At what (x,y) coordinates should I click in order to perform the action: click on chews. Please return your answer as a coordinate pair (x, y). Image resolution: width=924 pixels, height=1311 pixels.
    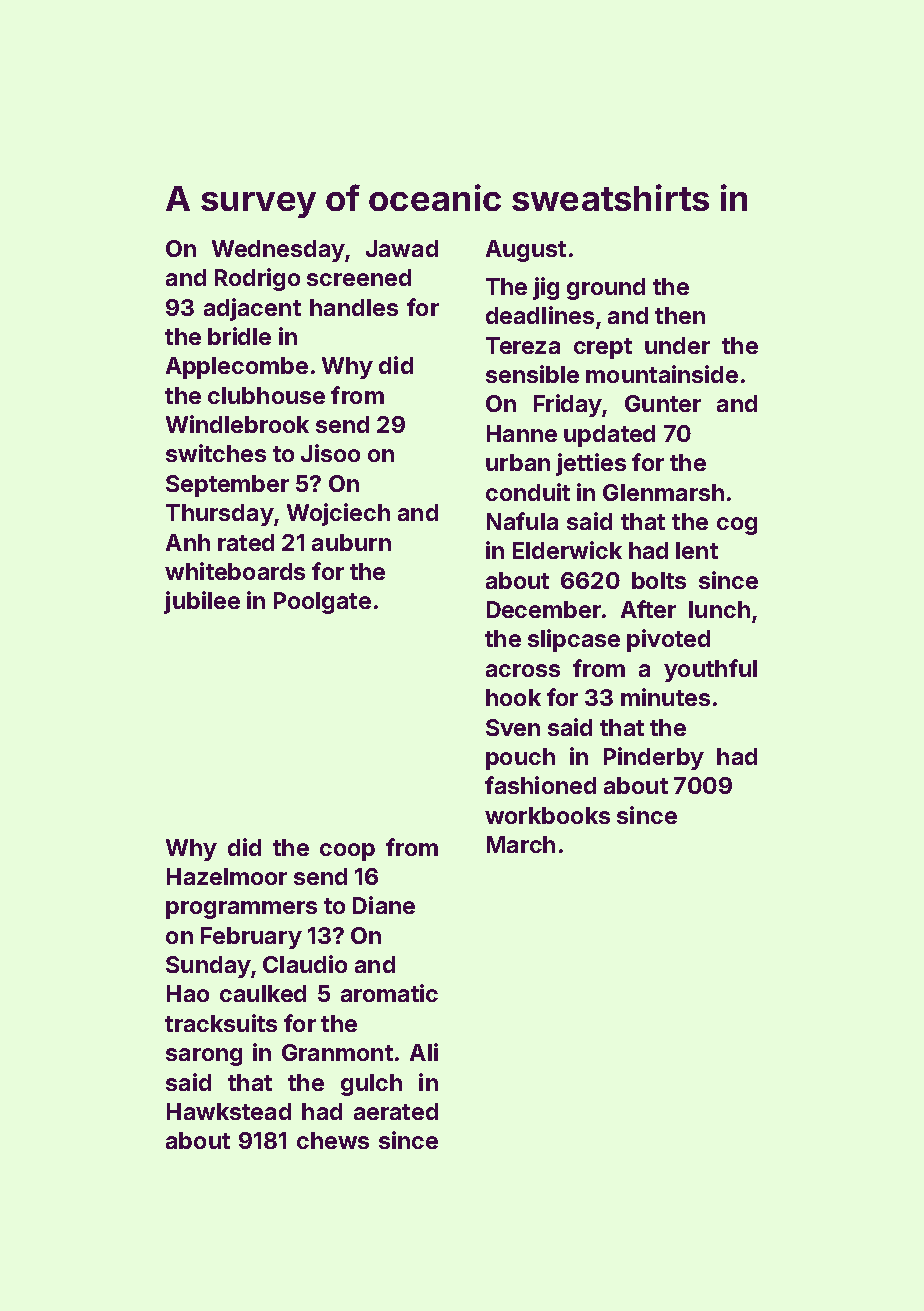
    Looking at the image, I should click on (333, 1140).
